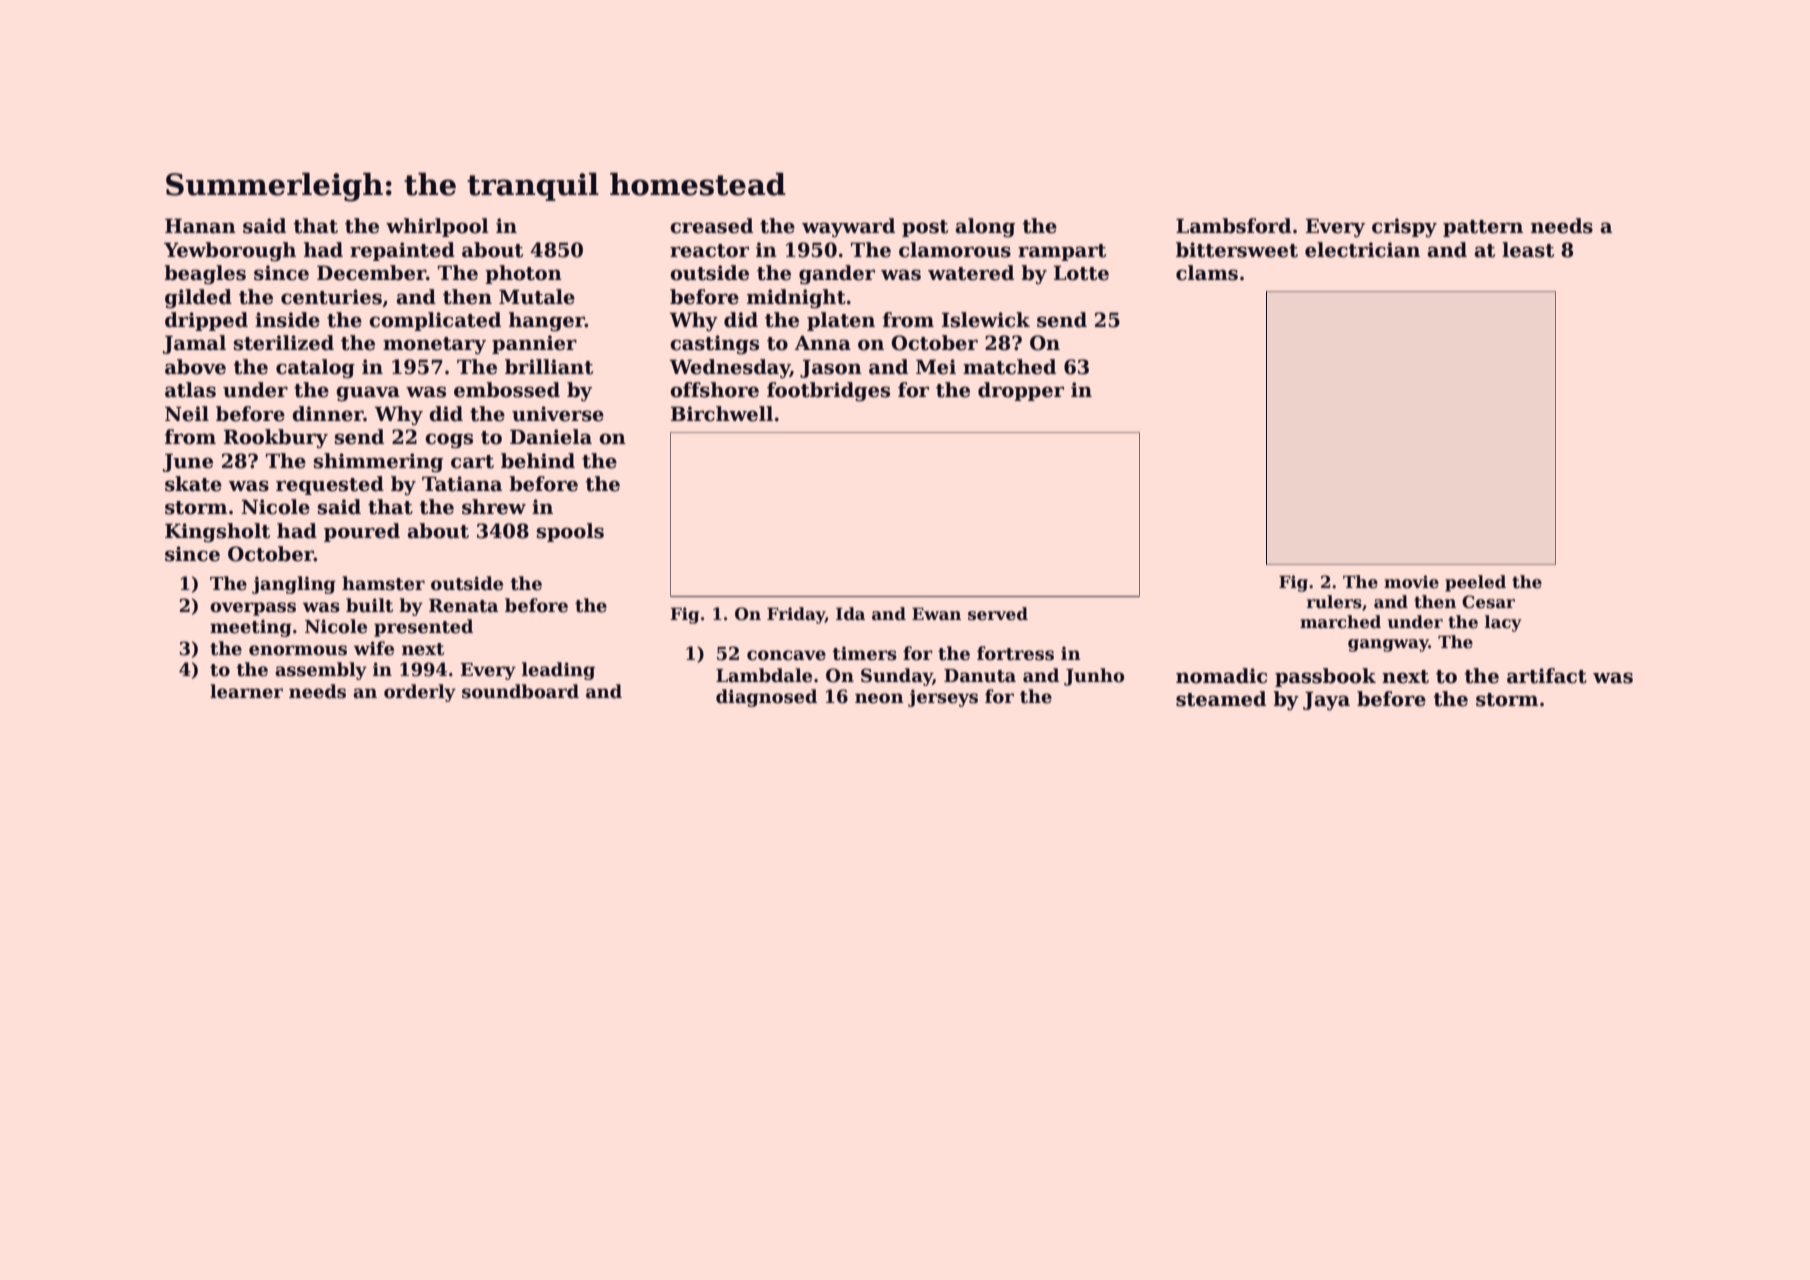 The height and width of the document is (1280, 1810). Describe the element at coordinates (205, 274) in the document. I see `beagles` at that location.
